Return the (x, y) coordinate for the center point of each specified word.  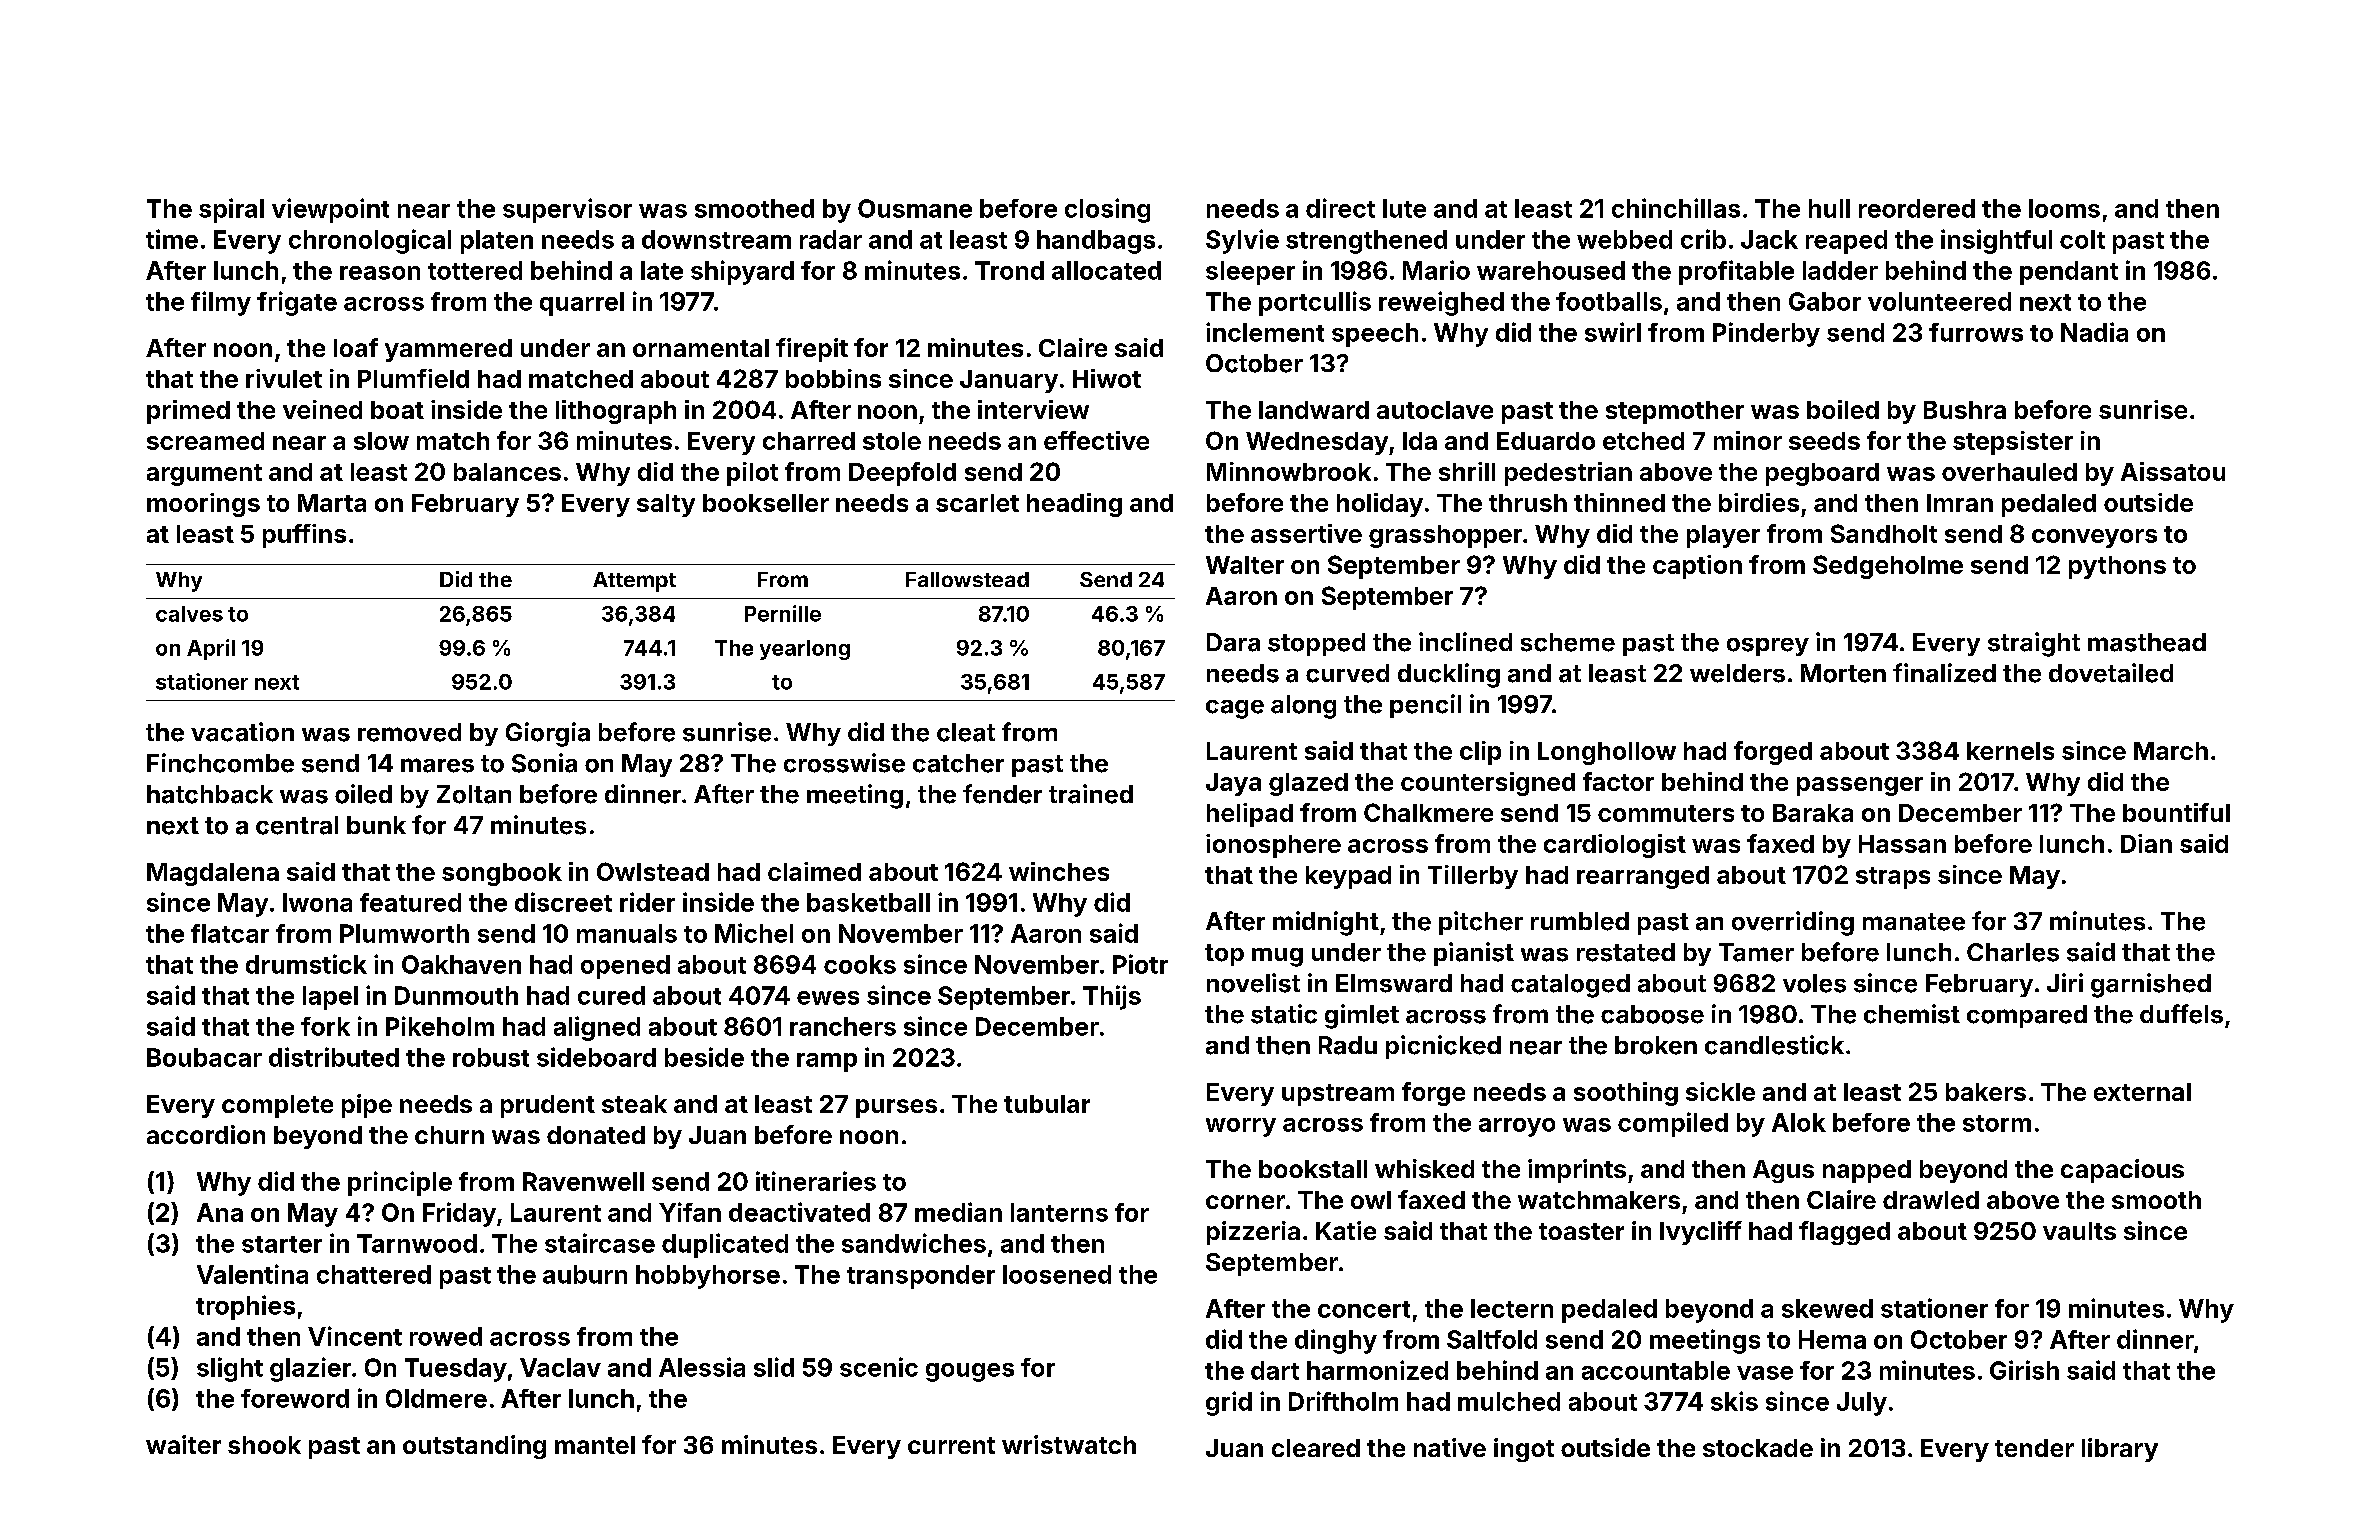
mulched (1509, 1401)
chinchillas (1676, 208)
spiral (231, 210)
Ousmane (915, 208)
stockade (1758, 1448)
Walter (1245, 565)
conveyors (2094, 538)
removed (409, 732)
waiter (183, 1444)
